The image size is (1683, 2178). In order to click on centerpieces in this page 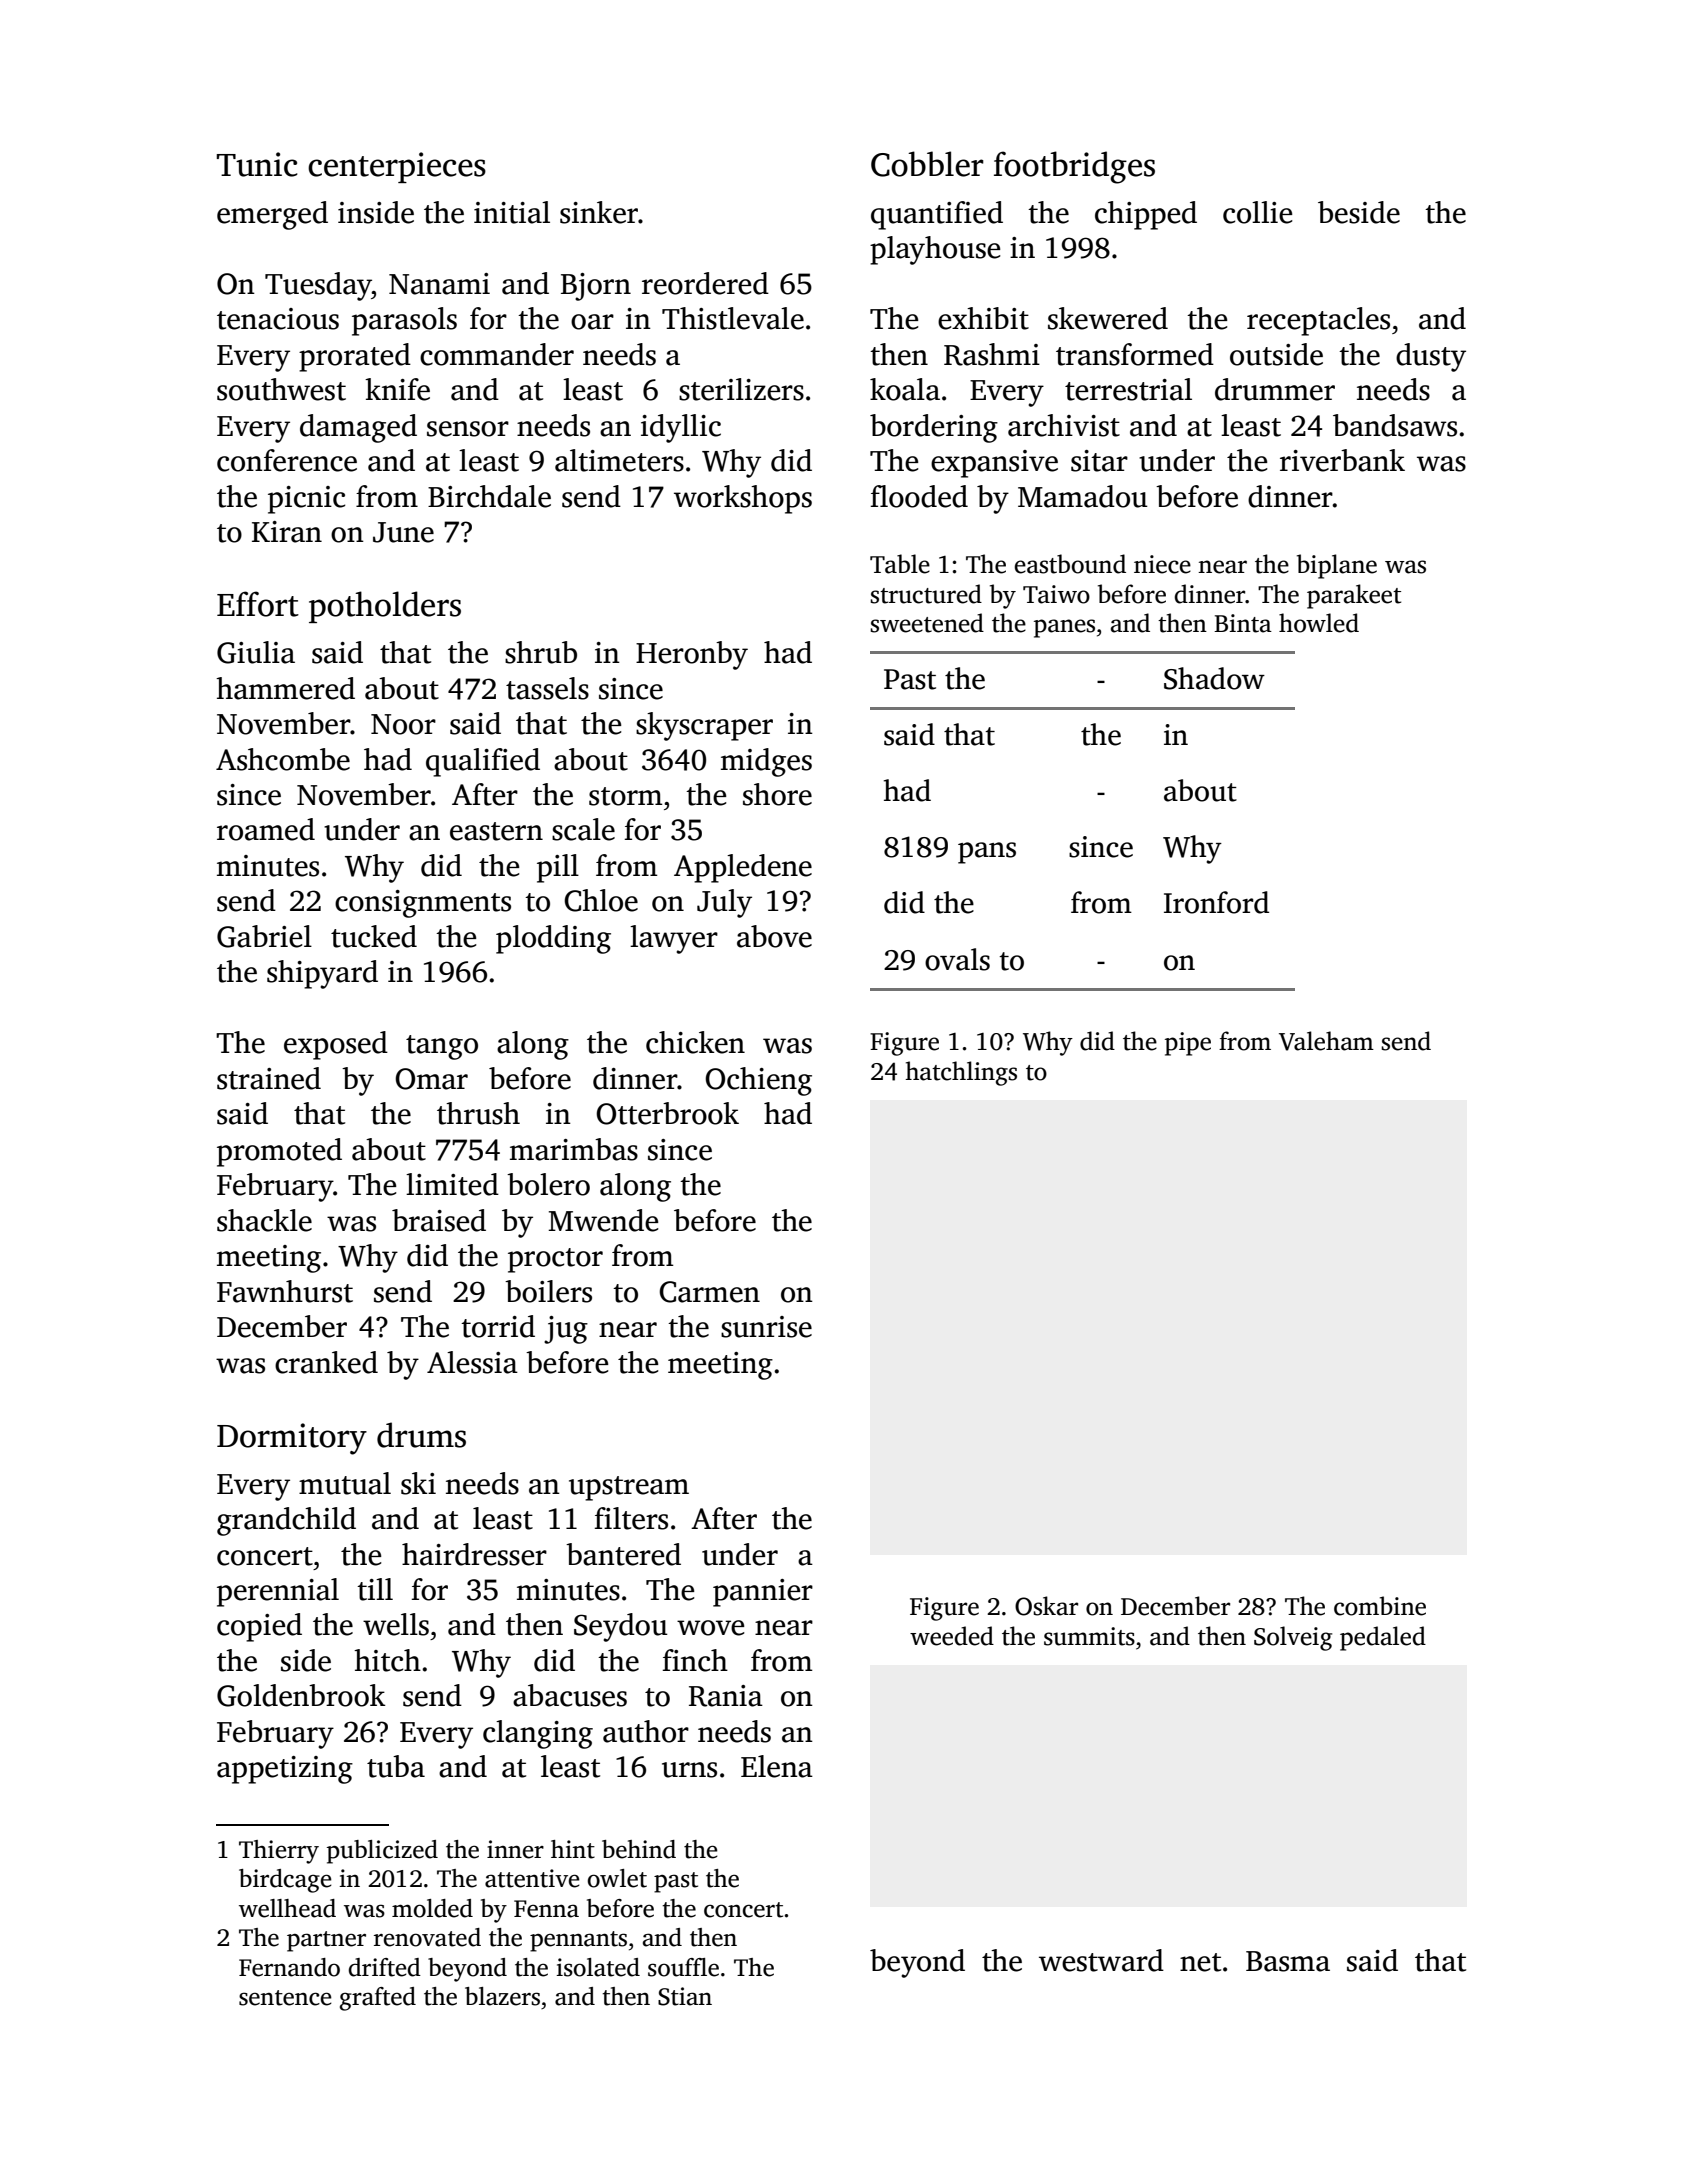, I will do `click(397, 167)`.
